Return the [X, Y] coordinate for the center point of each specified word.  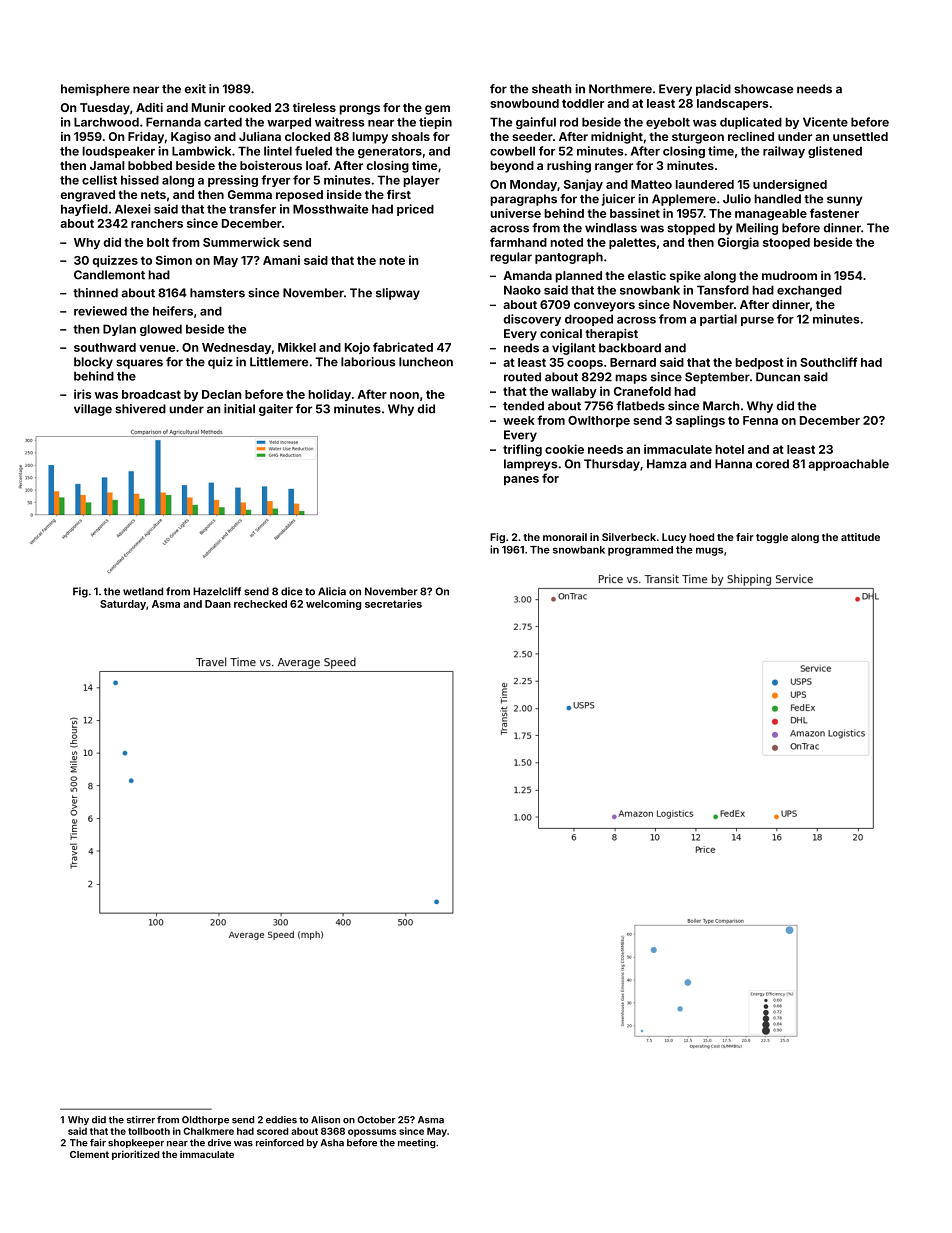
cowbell [512, 151]
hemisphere [95, 90]
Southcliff [829, 362]
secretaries [393, 604]
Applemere [684, 200]
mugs [709, 551]
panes [521, 480]
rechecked [260, 604]
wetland [143, 591]
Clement [89, 1154]
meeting [416, 1144]
